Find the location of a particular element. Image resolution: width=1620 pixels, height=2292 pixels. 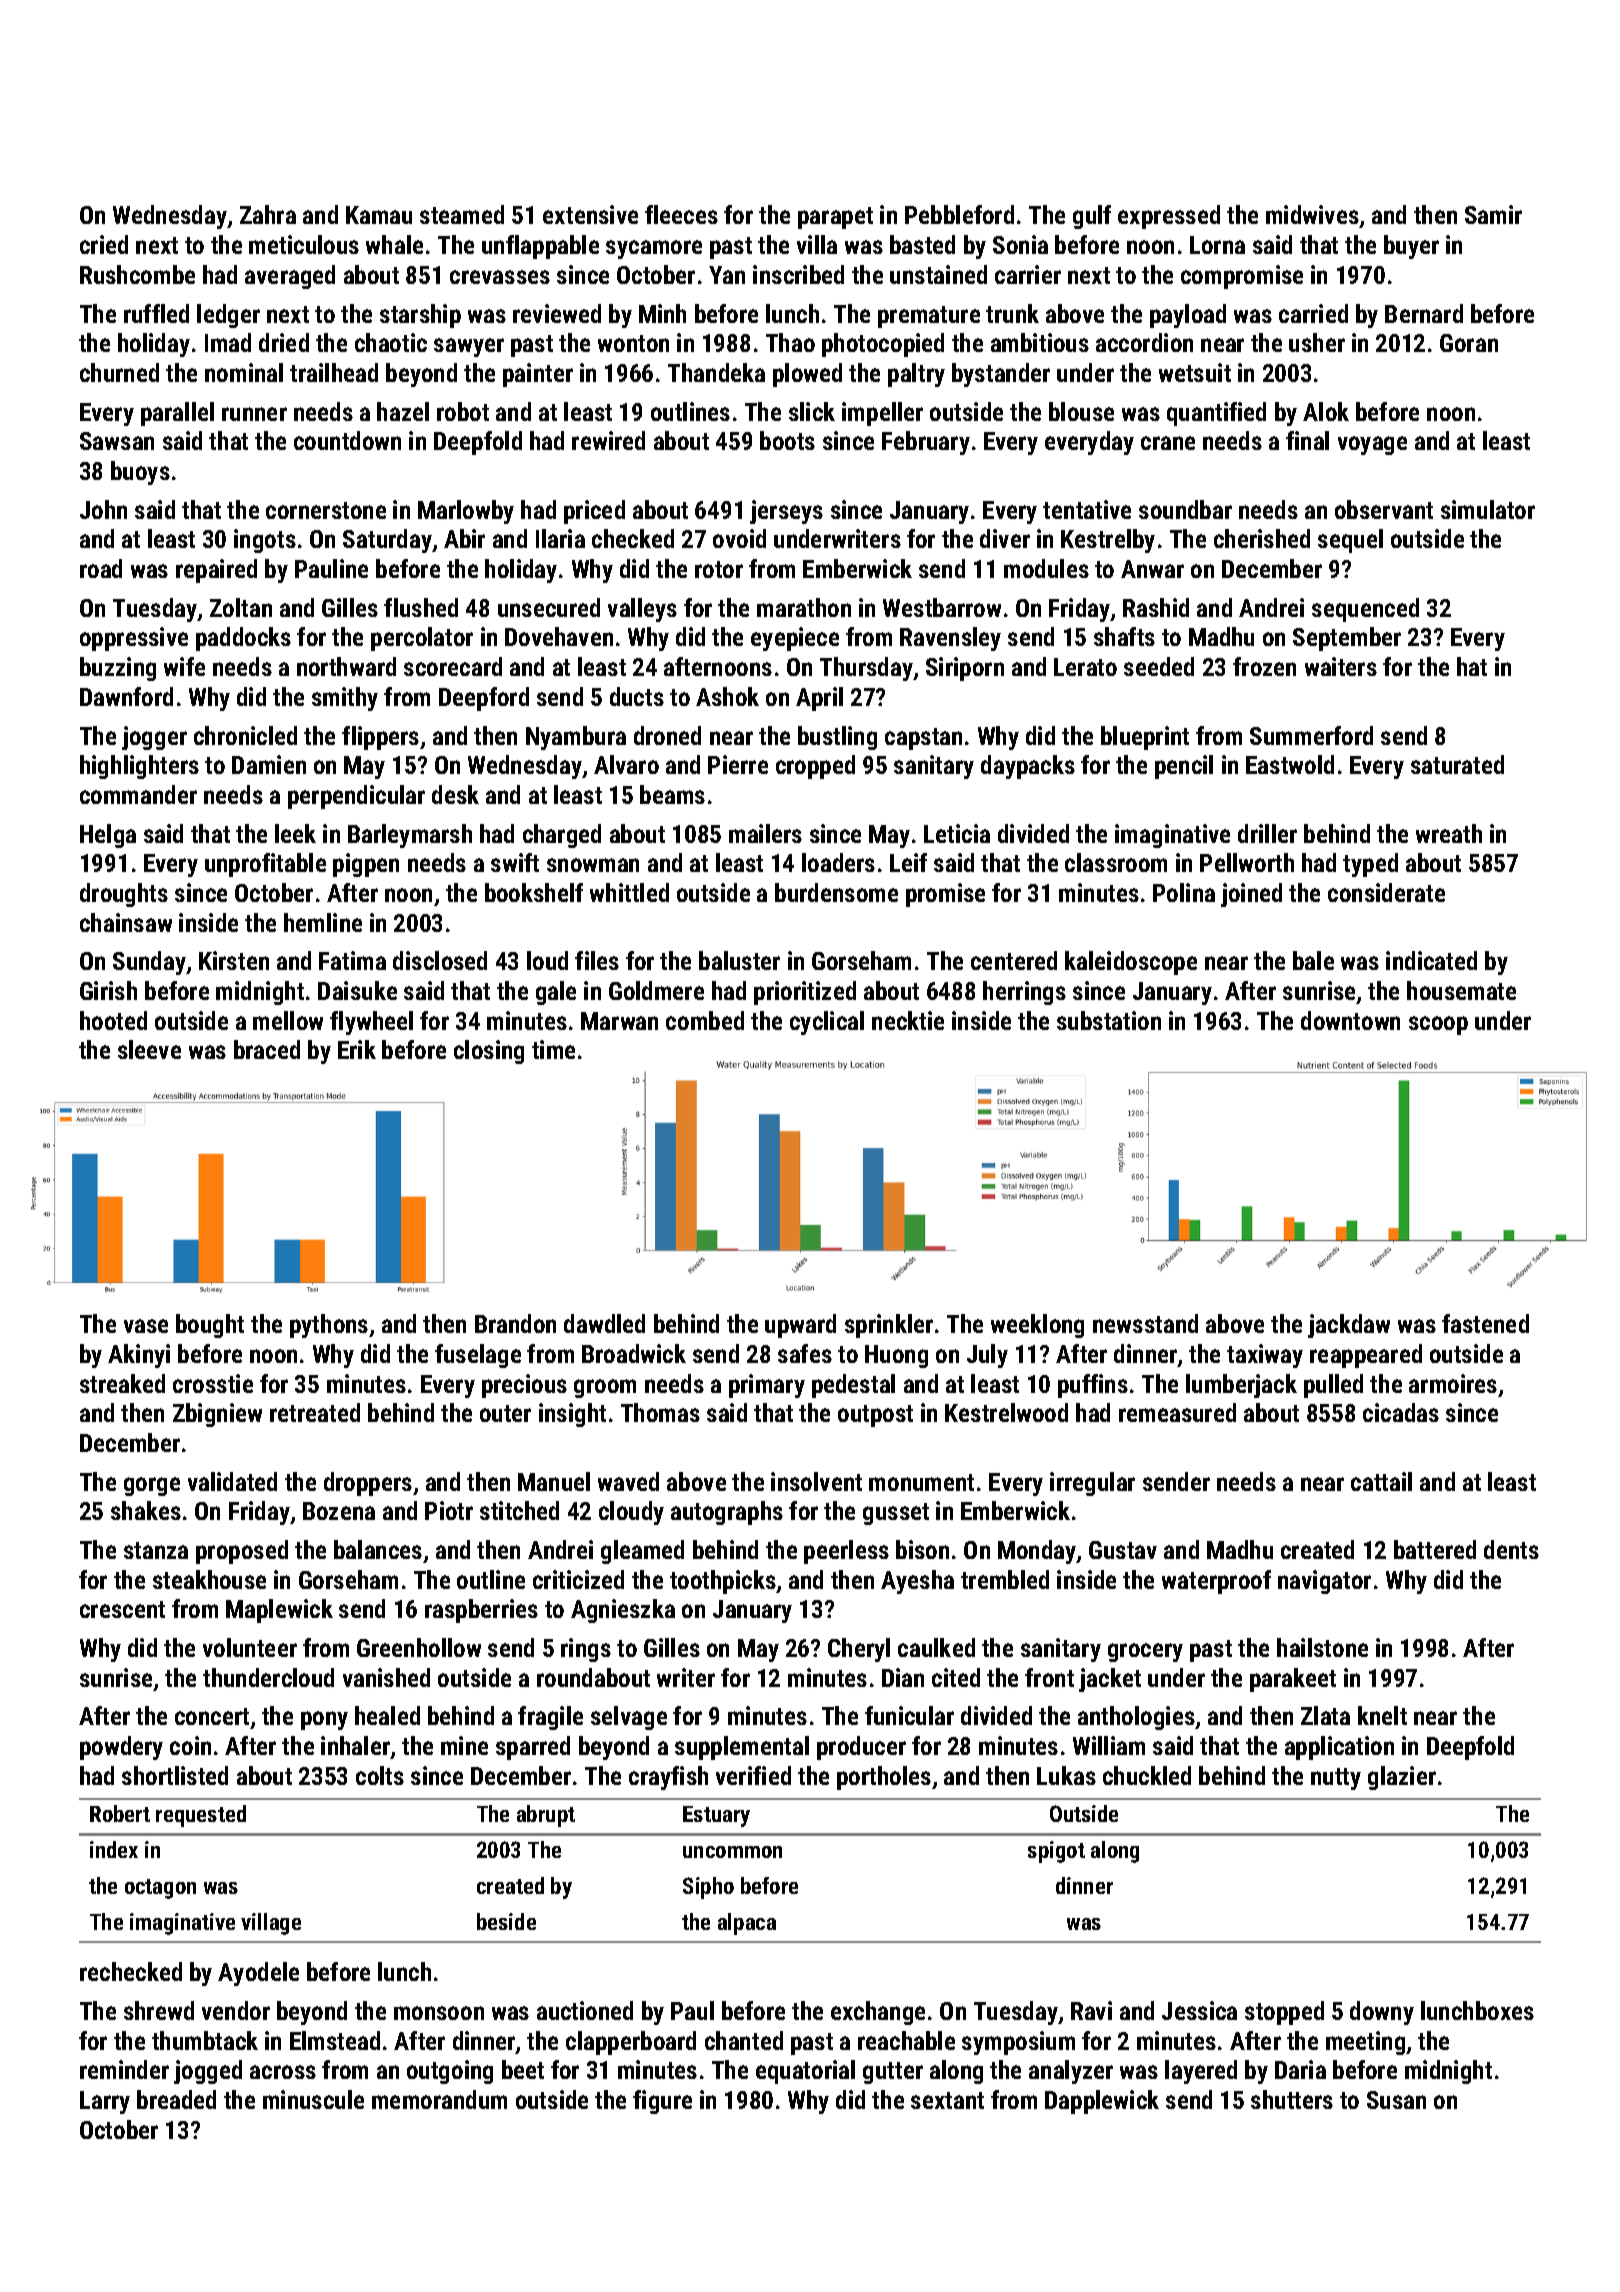

Samir is located at coordinates (1493, 214).
